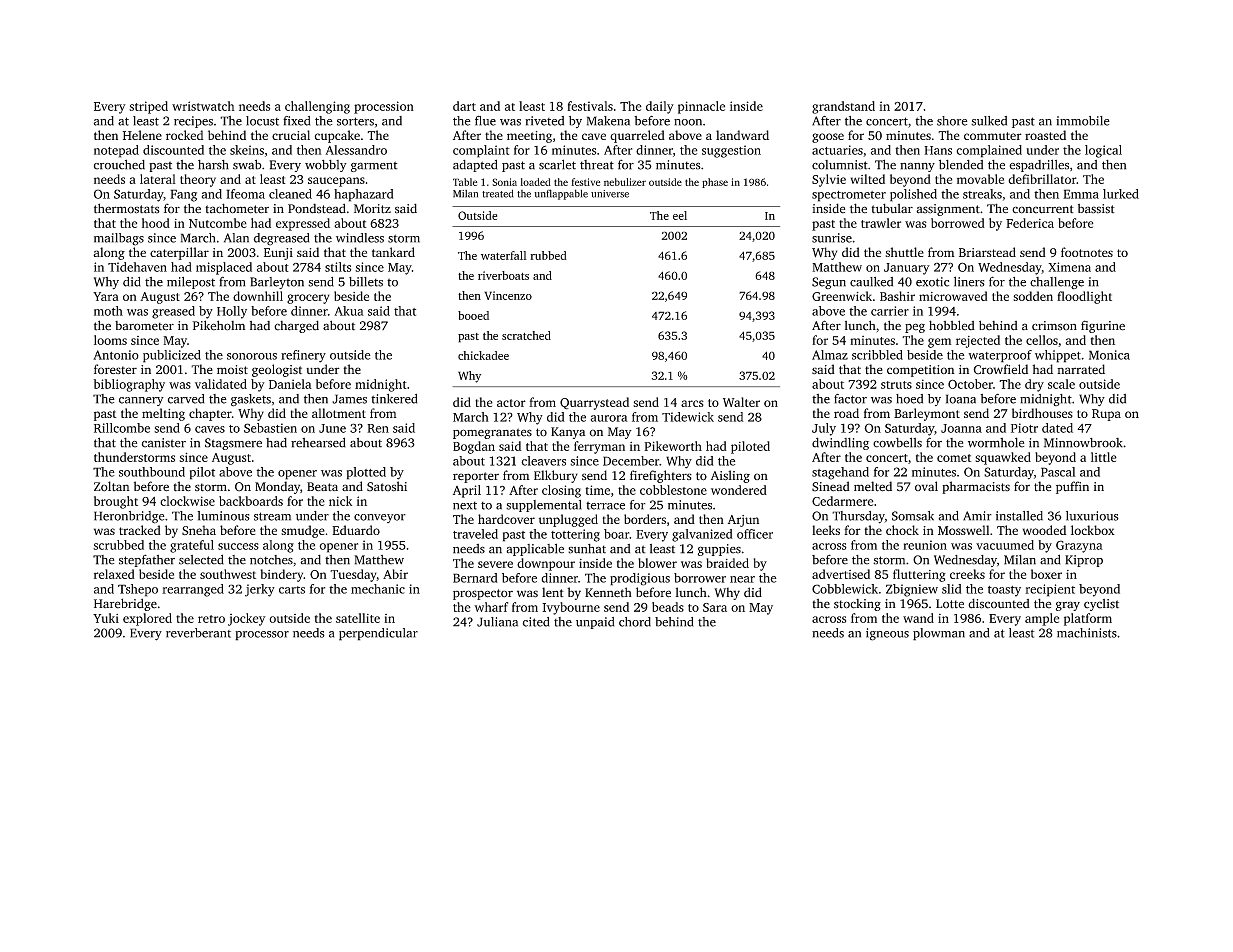 Image resolution: width=1233 pixels, height=952 pixels. I want to click on milepost, so click(191, 283).
